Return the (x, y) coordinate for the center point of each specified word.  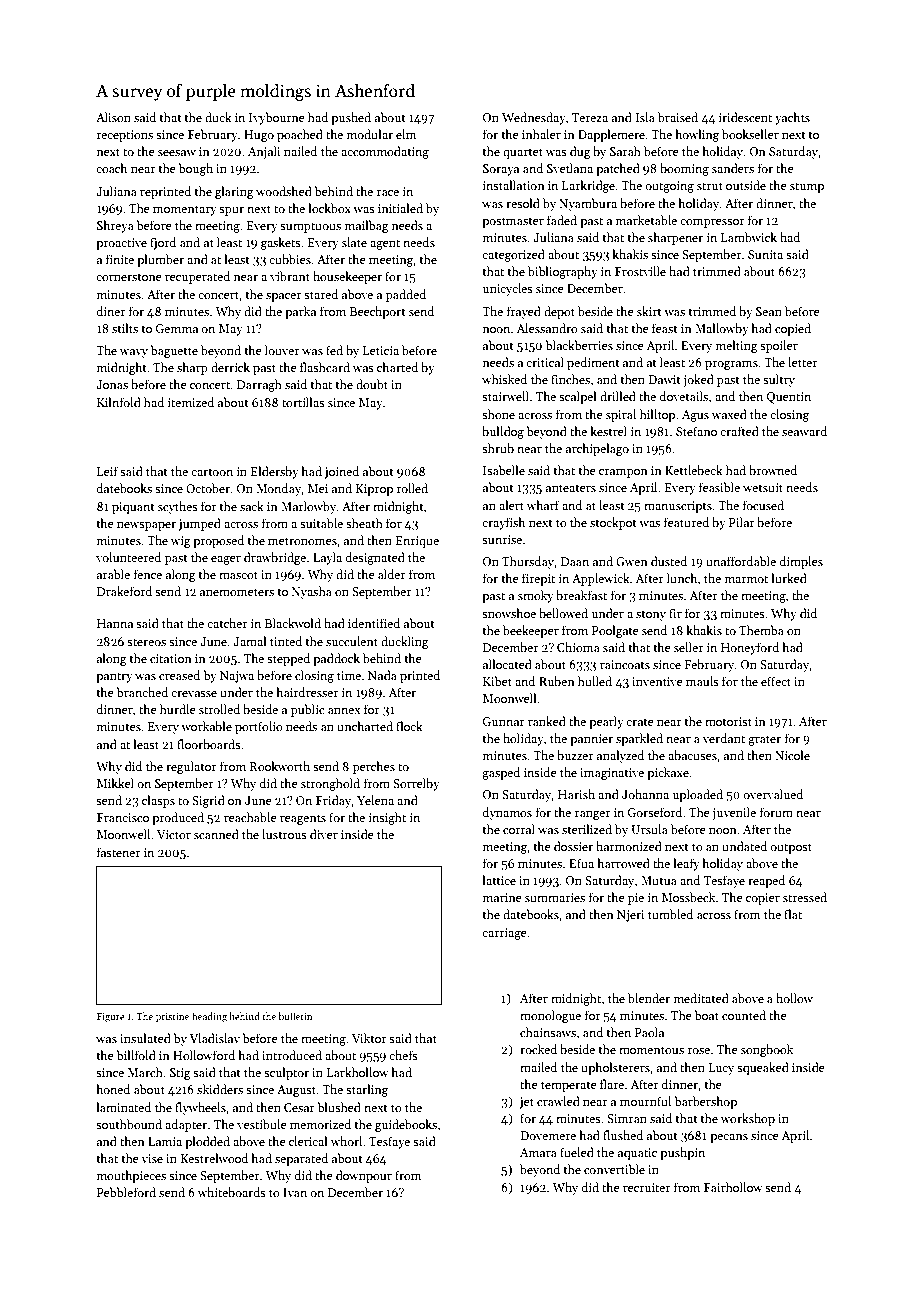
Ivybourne (277, 118)
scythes (178, 507)
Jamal (250, 641)
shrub (498, 448)
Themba (761, 630)
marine (502, 897)
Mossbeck (688, 897)
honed (113, 1089)
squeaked (763, 1068)
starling (367, 1090)
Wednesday (534, 118)
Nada (382, 675)
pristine (172, 1017)
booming (684, 169)
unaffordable (741, 561)
